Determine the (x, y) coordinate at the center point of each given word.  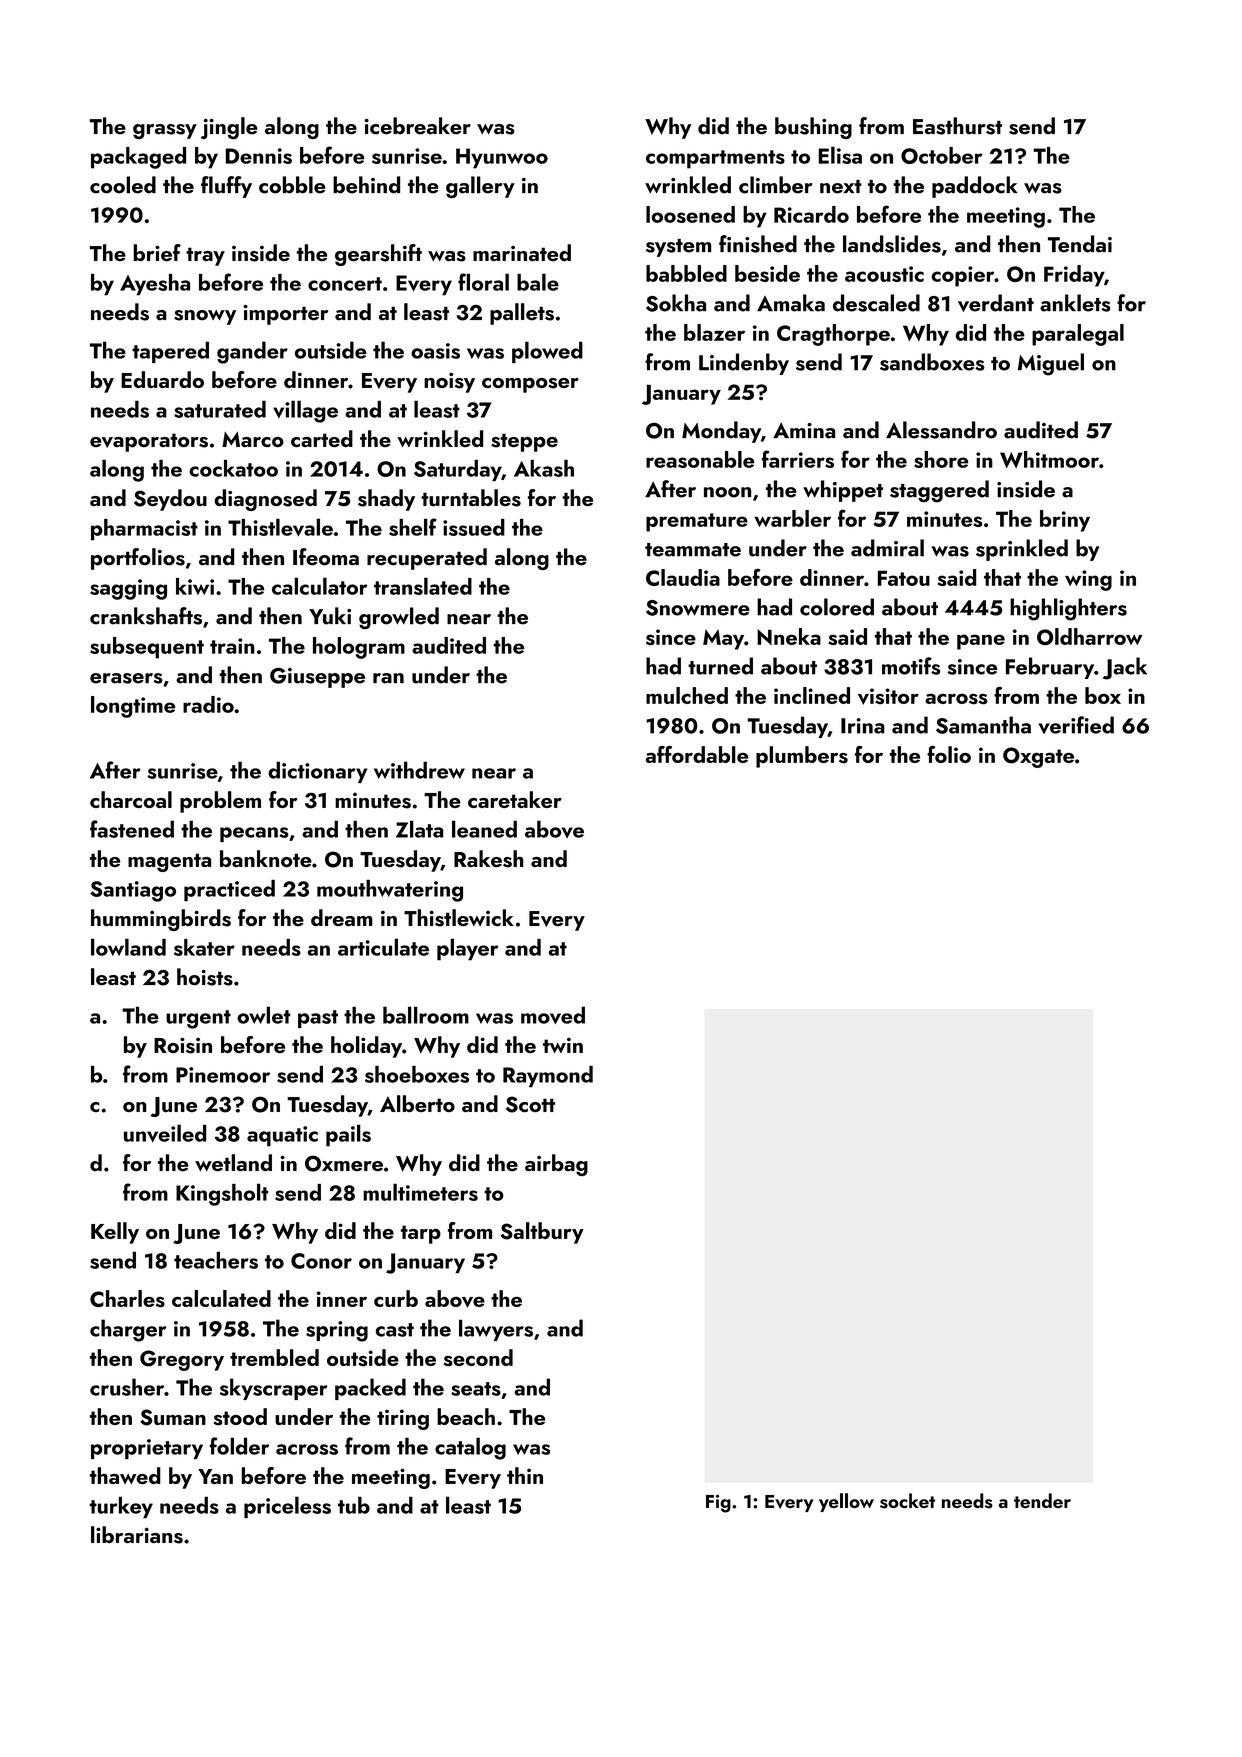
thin (525, 1475)
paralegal (1078, 335)
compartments (715, 159)
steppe (524, 442)
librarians (137, 1535)
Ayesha (155, 285)
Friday (1074, 276)
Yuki (330, 616)
